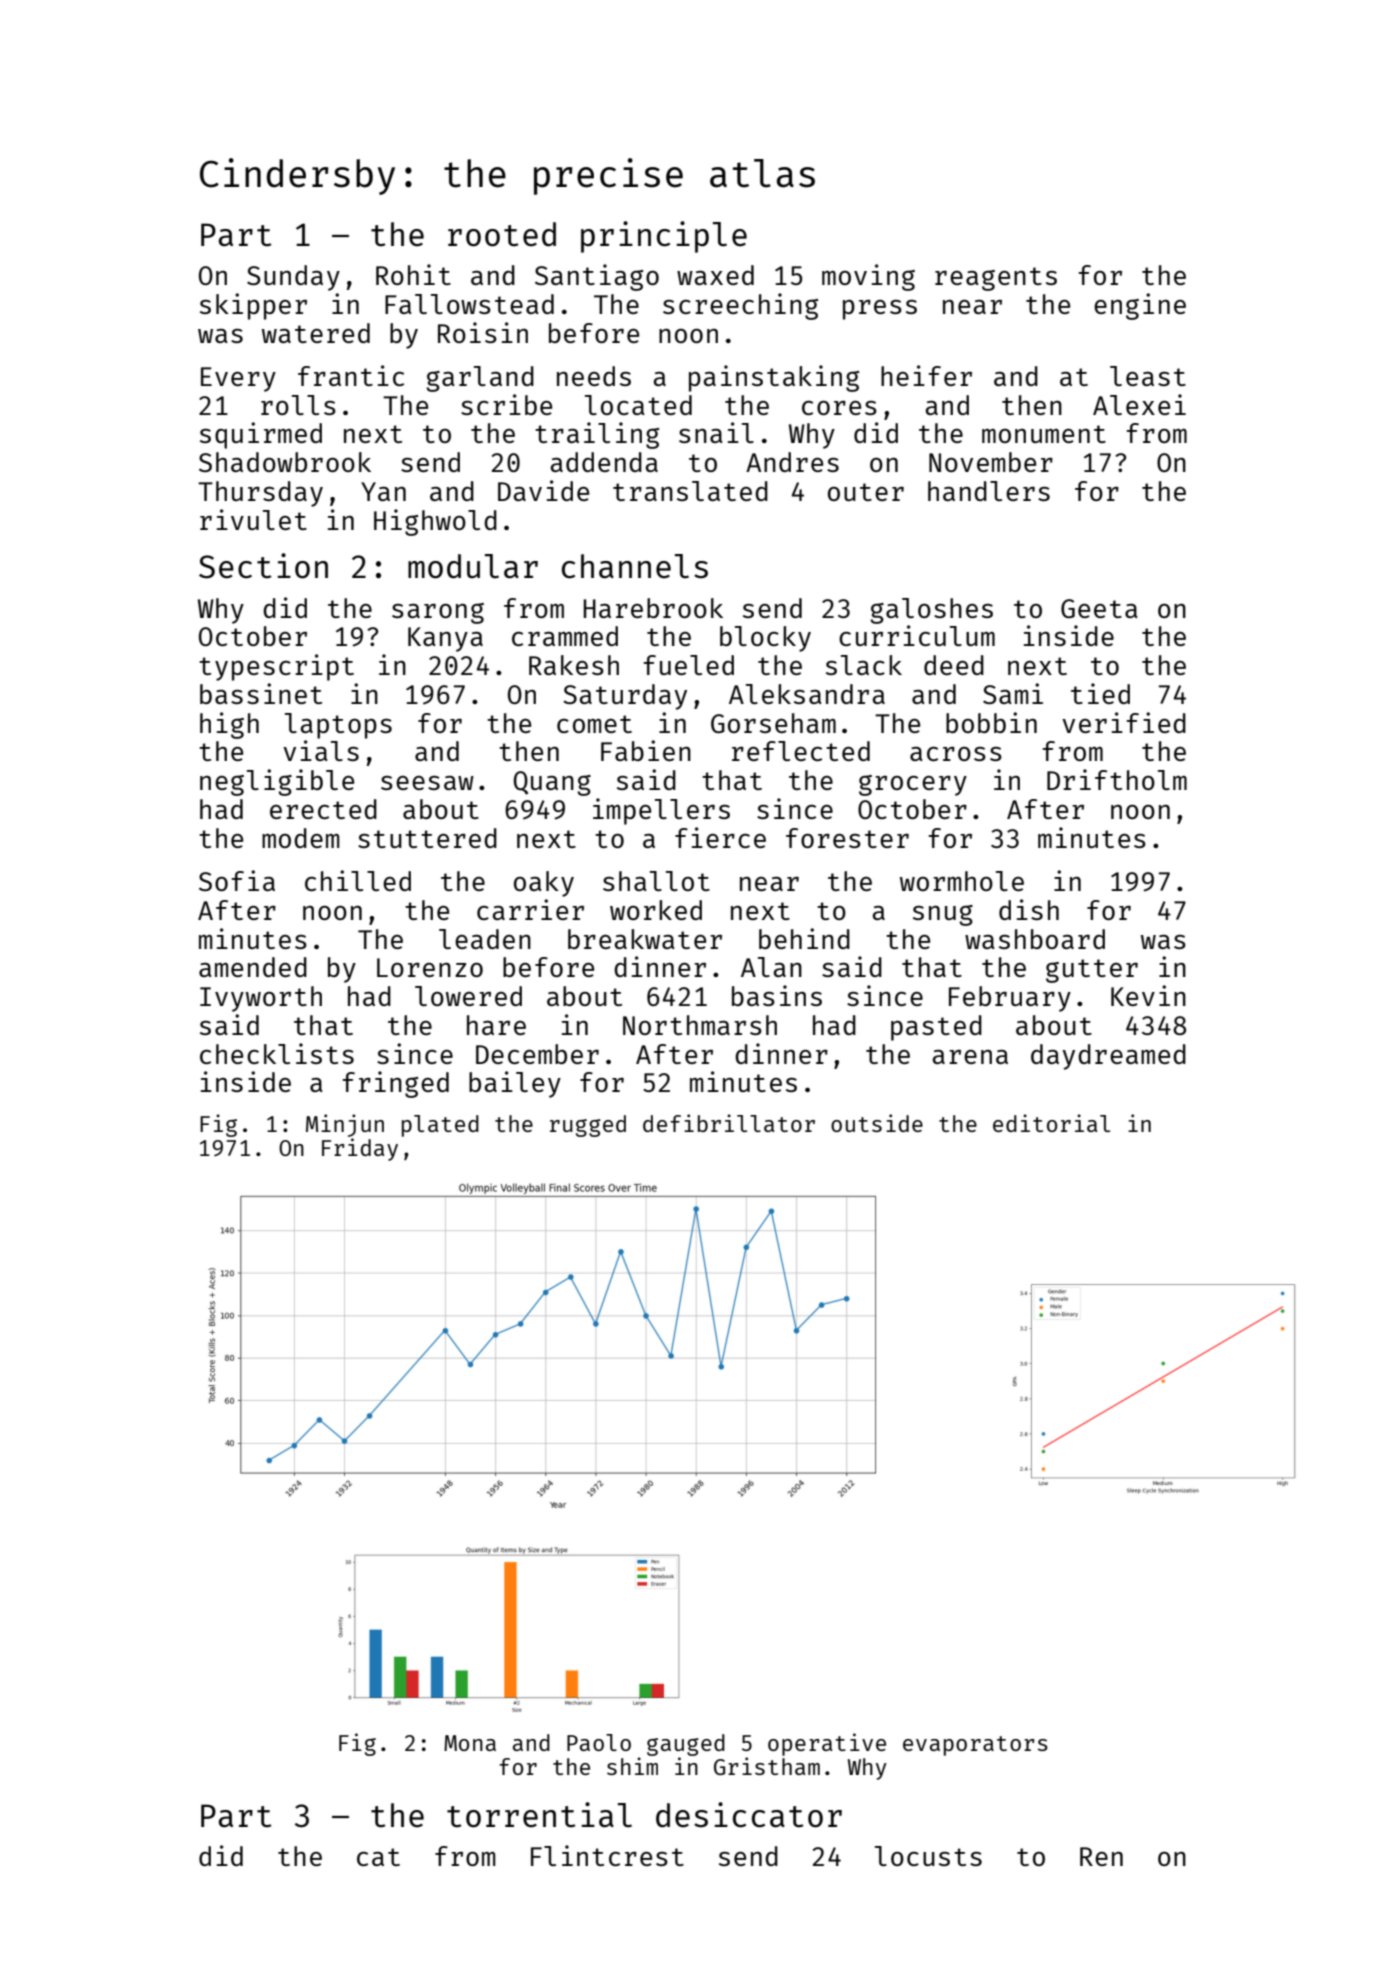 Image resolution: width=1386 pixels, height=1969 pixels. Describe the element at coordinates (597, 277) in the screenshot. I see `Santiago` at that location.
